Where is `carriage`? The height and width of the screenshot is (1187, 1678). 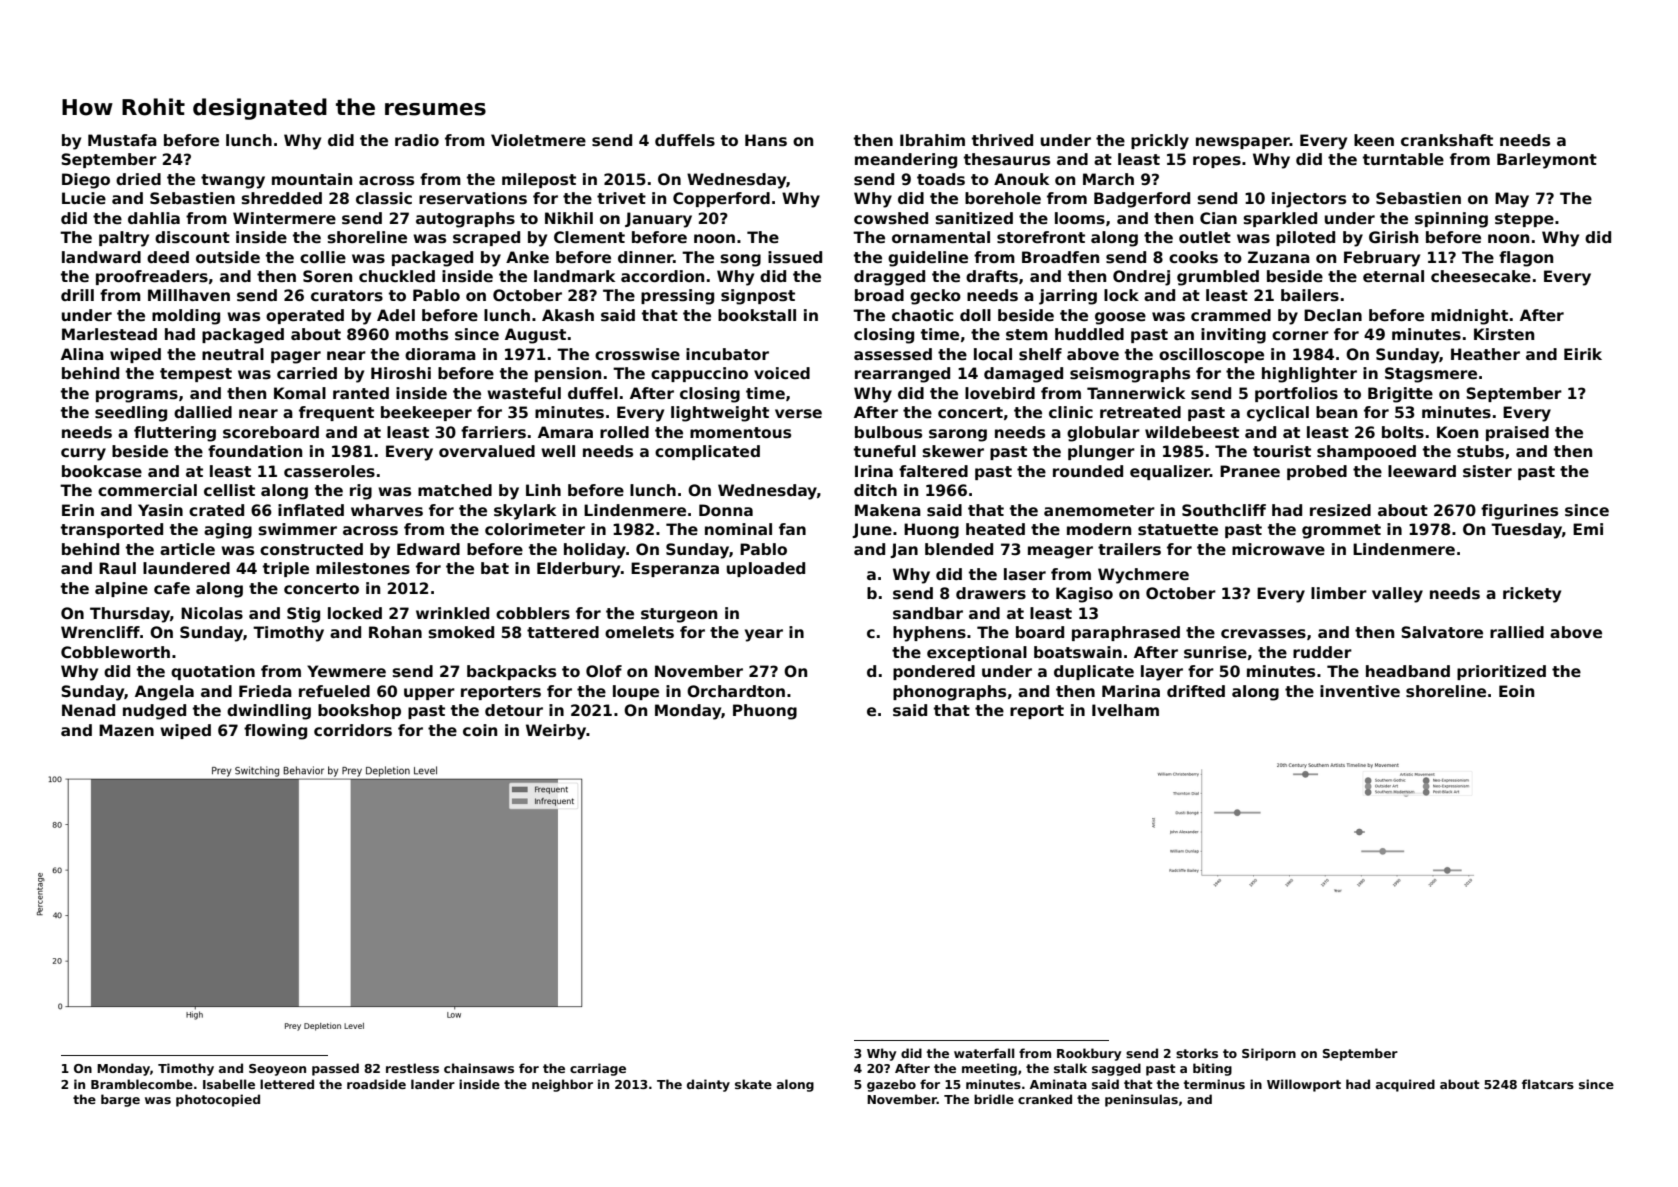 carriage is located at coordinates (598, 1069).
